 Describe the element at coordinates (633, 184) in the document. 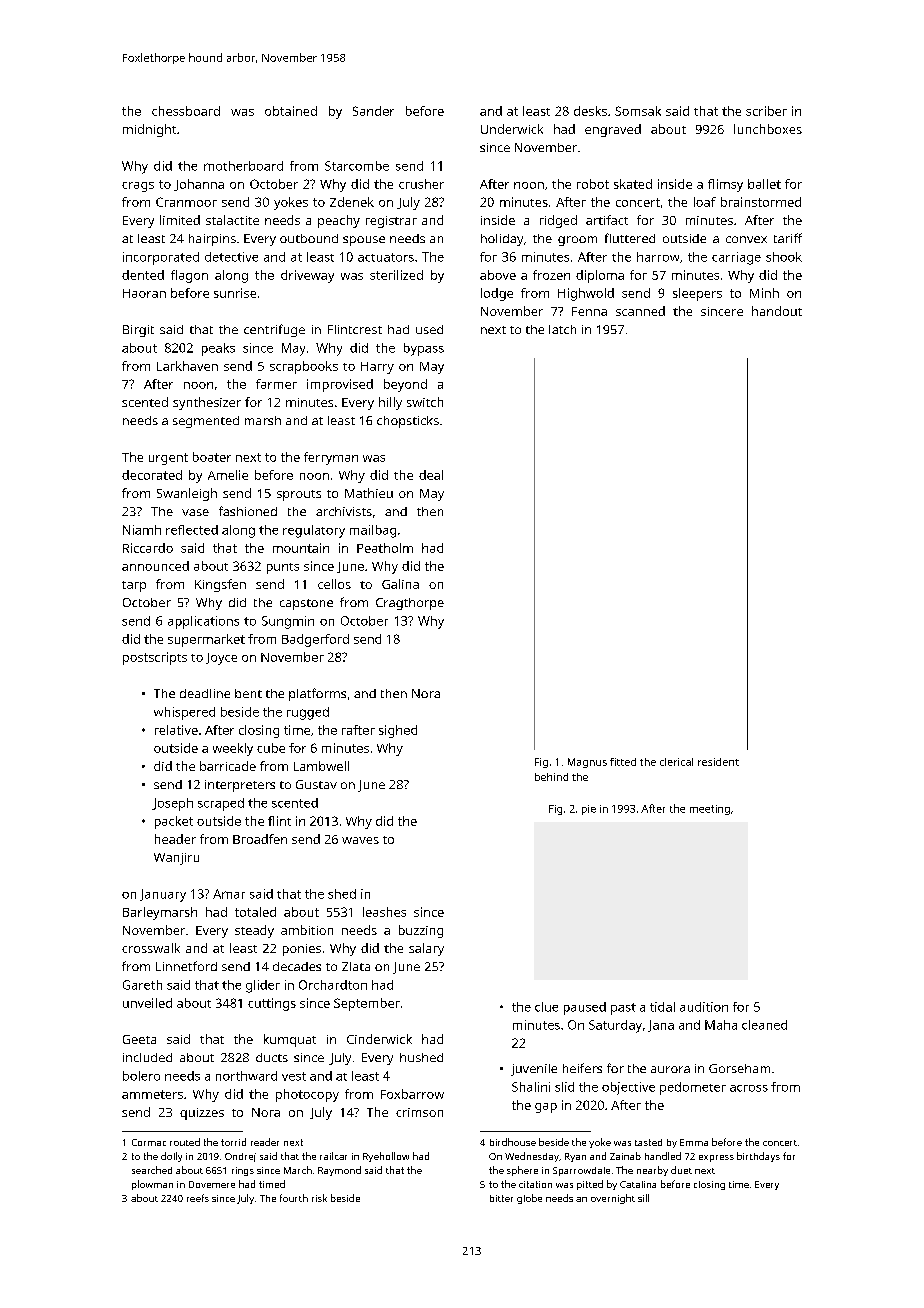

I see `skated` at that location.
